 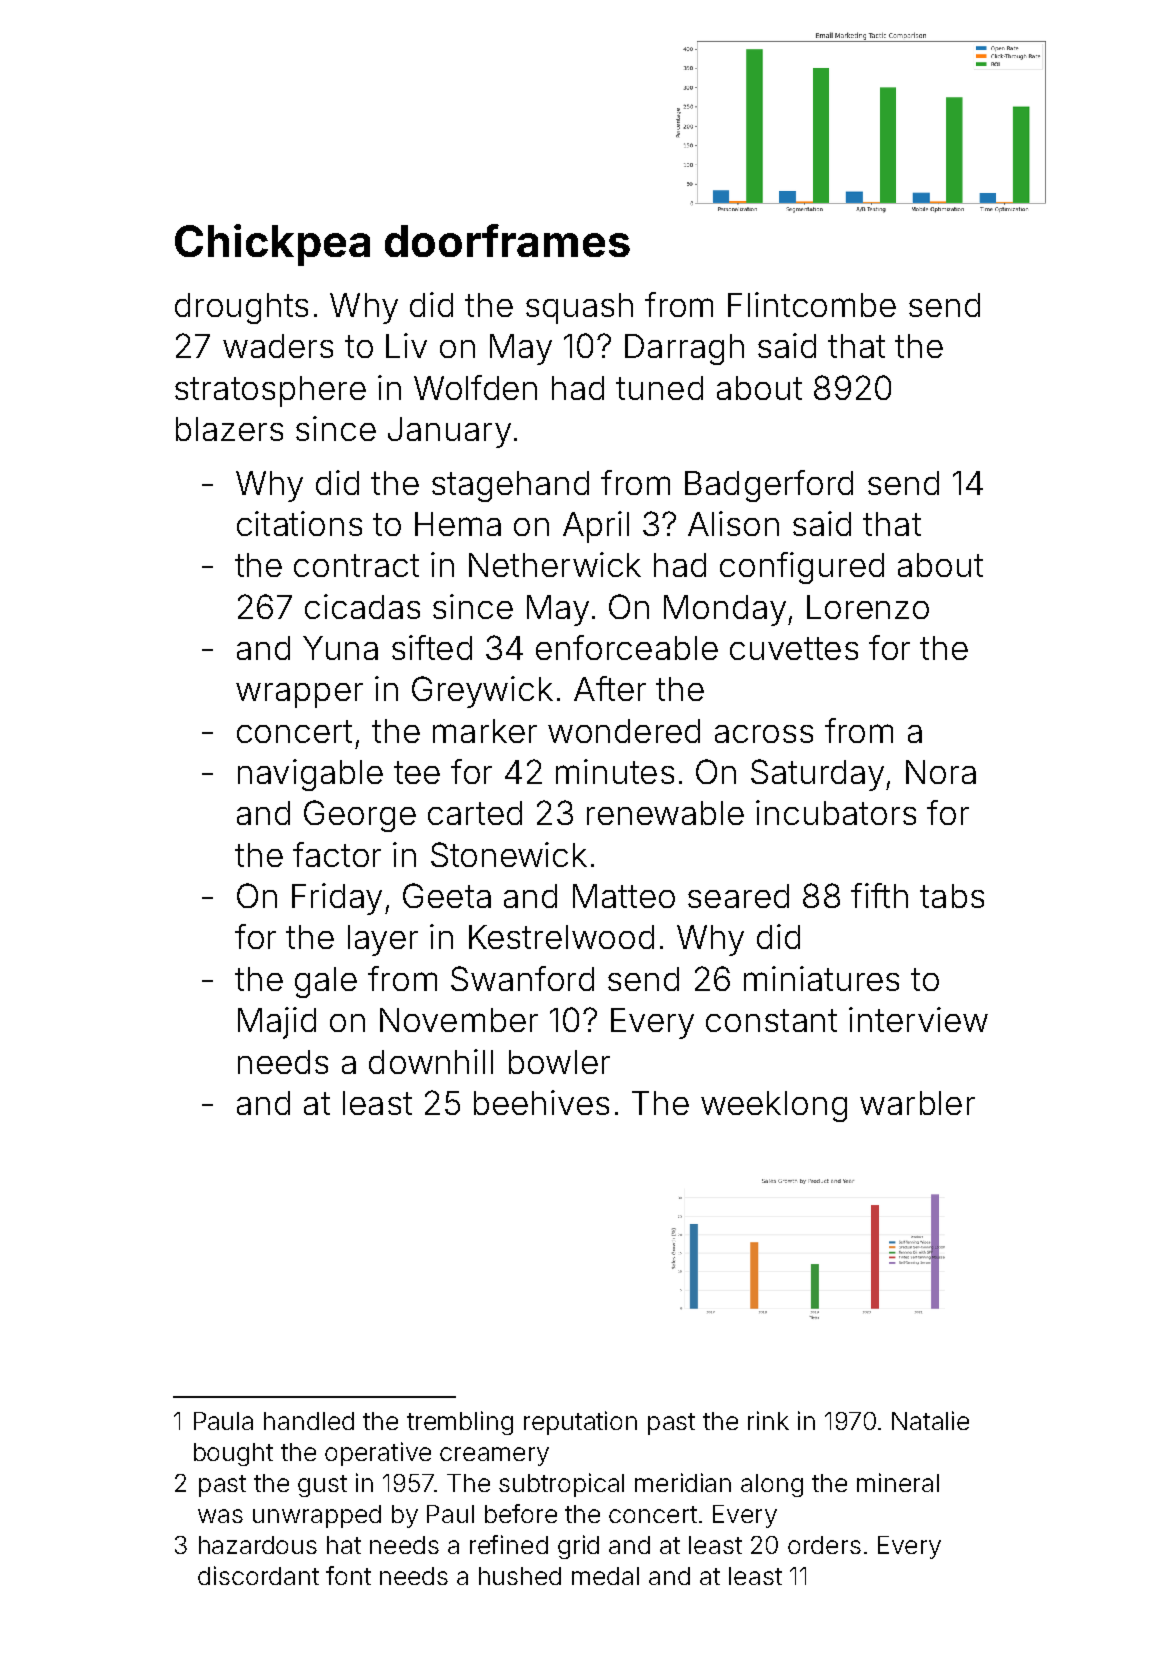 What do you see at coordinates (278, 346) in the document?
I see `waders` at bounding box center [278, 346].
